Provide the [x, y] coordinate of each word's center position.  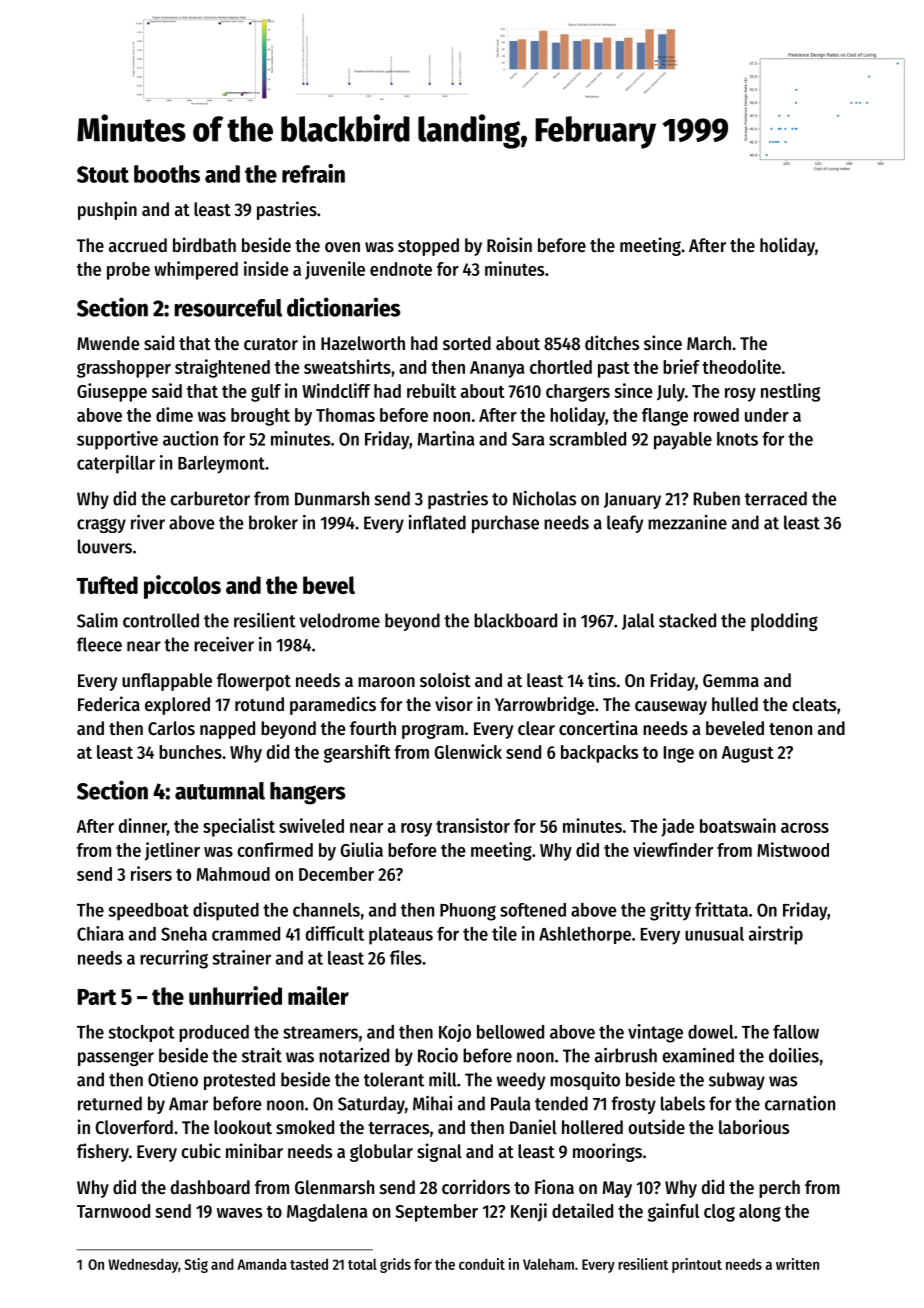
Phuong [468, 912]
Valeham [548, 1264]
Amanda [262, 1264]
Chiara [100, 933]
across [805, 828]
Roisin [509, 244]
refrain [313, 173]
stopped [428, 247]
